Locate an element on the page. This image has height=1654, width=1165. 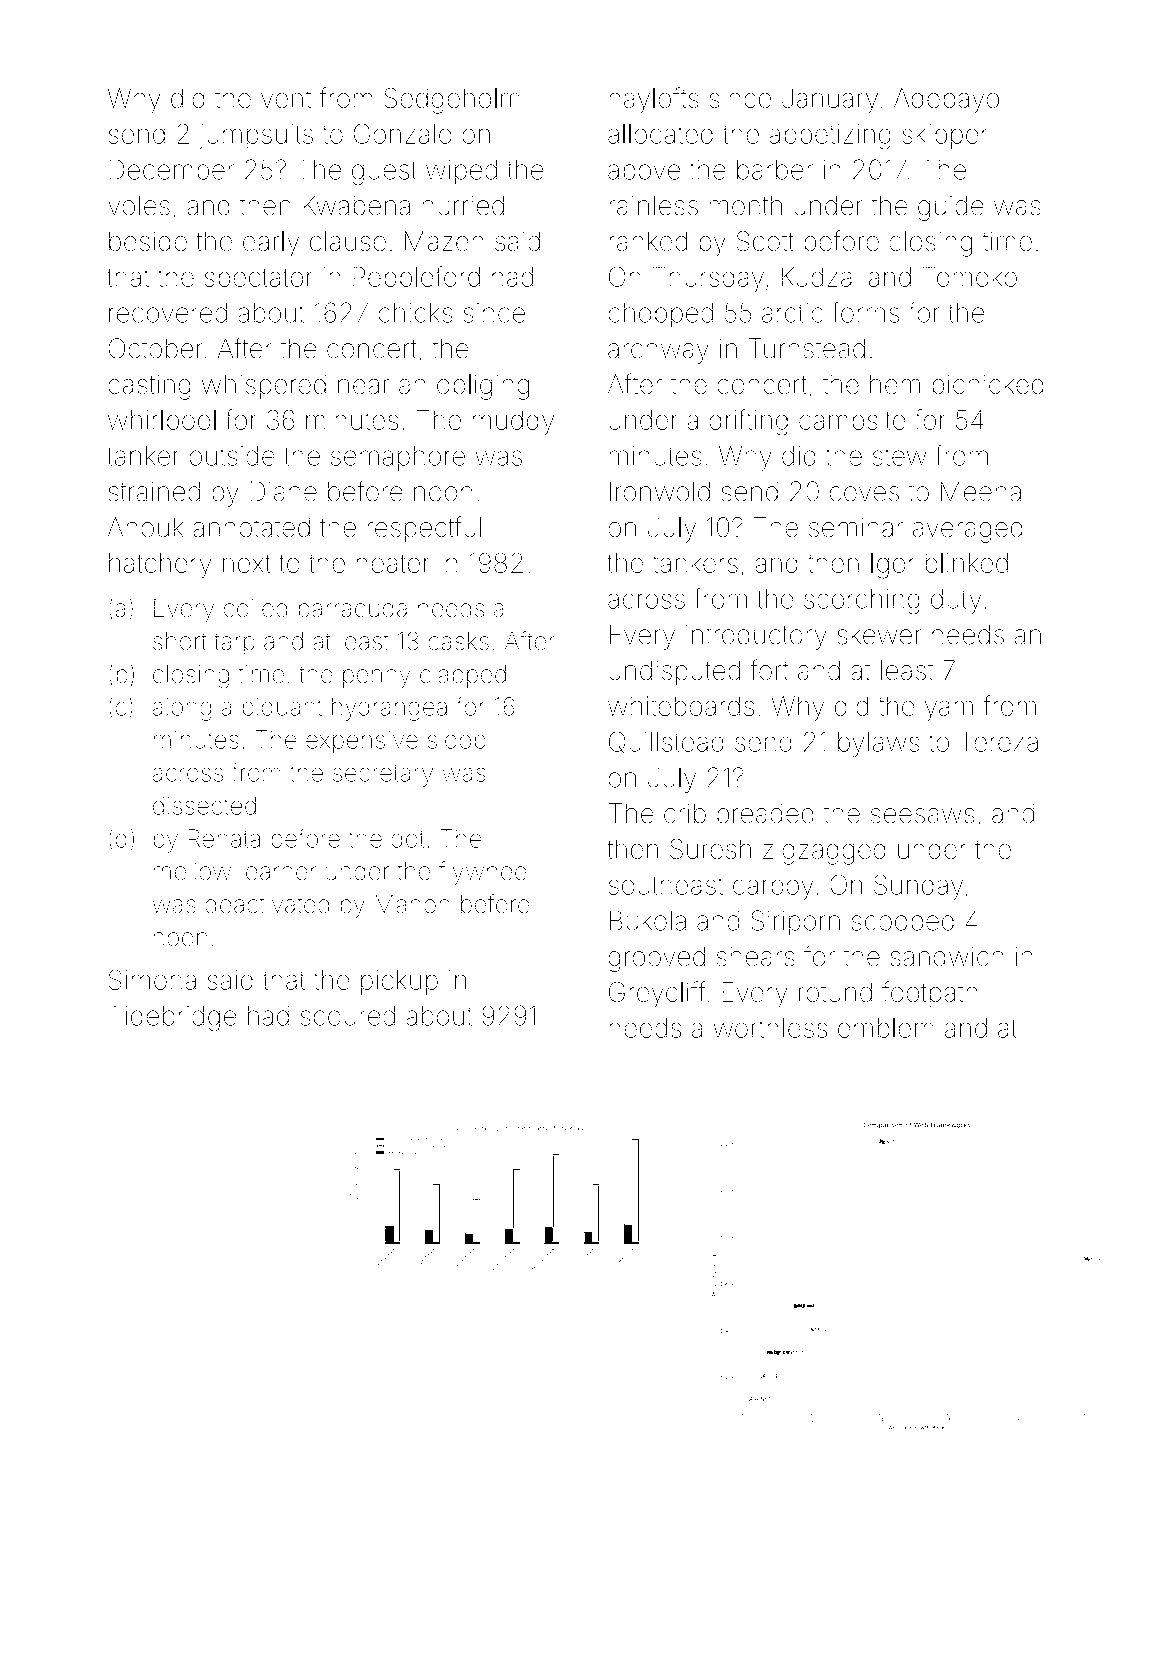
scooped is located at coordinates (903, 923).
